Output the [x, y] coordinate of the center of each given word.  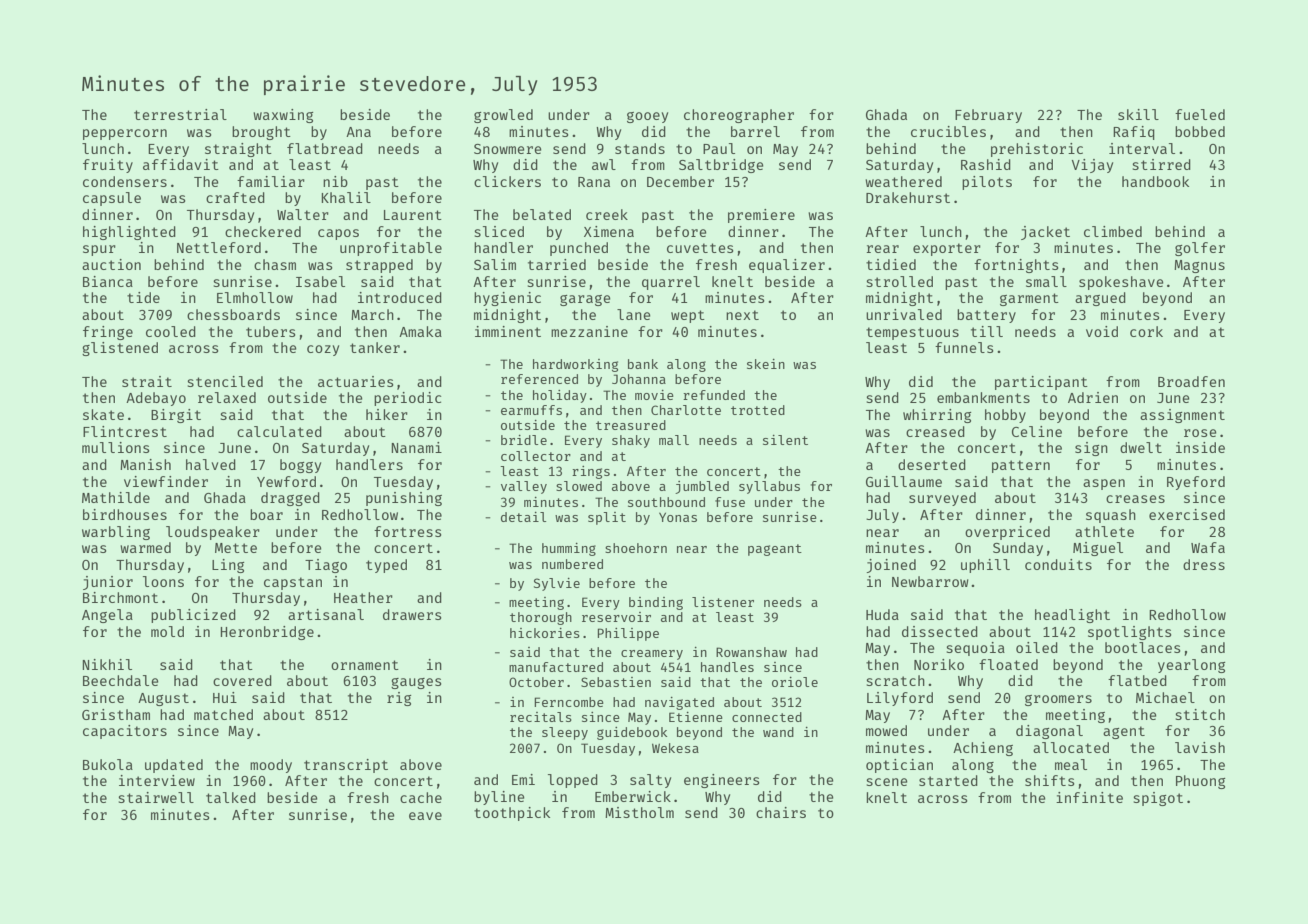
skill [1138, 114]
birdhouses [125, 514]
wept [688, 316]
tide [143, 297]
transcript [346, 766]
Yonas [678, 517]
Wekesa [675, 748]
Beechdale [121, 680]
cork [1146, 331]
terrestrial [180, 114]
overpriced [1007, 533]
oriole [795, 682]
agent [1124, 732]
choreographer [739, 116]
